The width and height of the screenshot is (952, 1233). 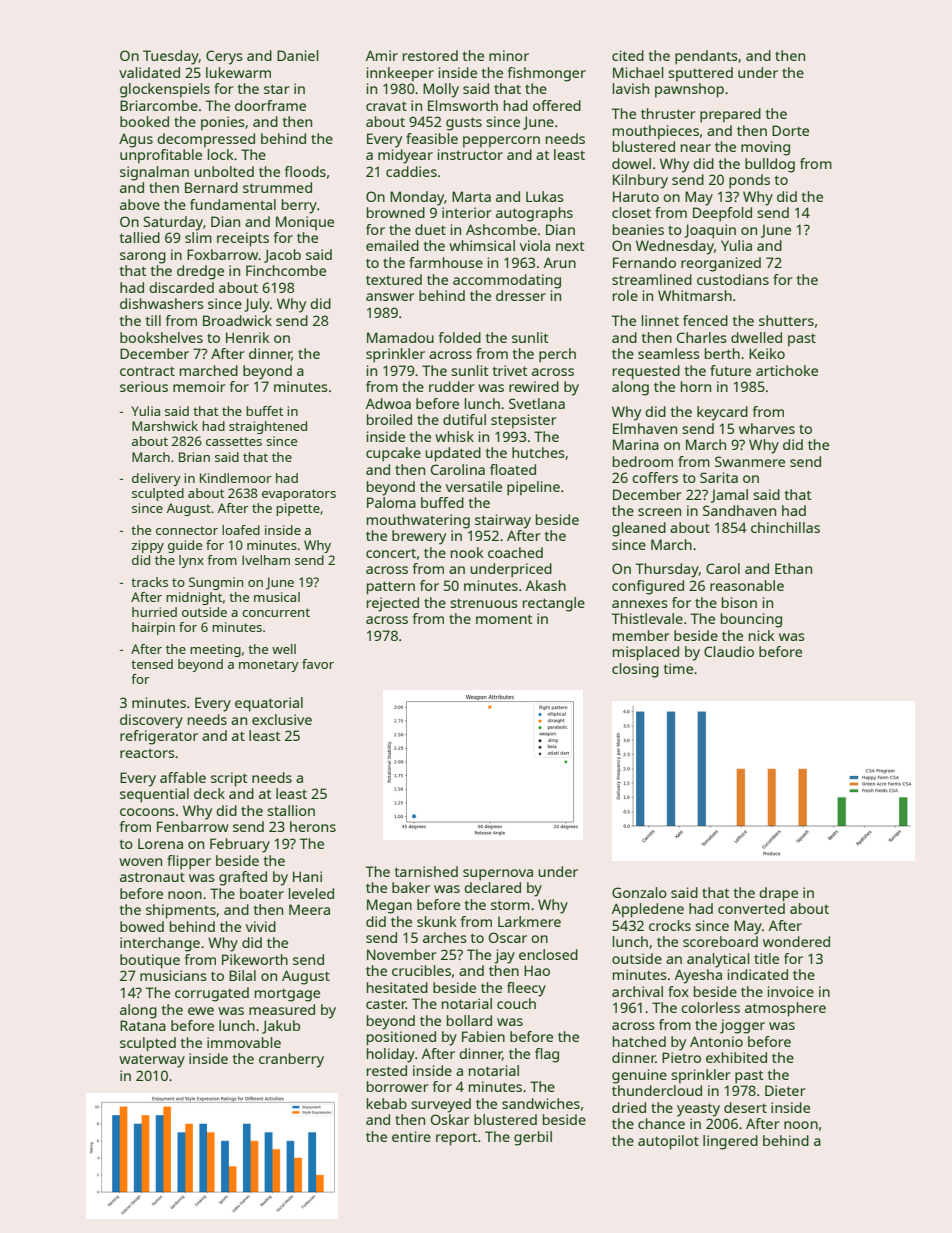 I want to click on kebab, so click(x=387, y=1103).
